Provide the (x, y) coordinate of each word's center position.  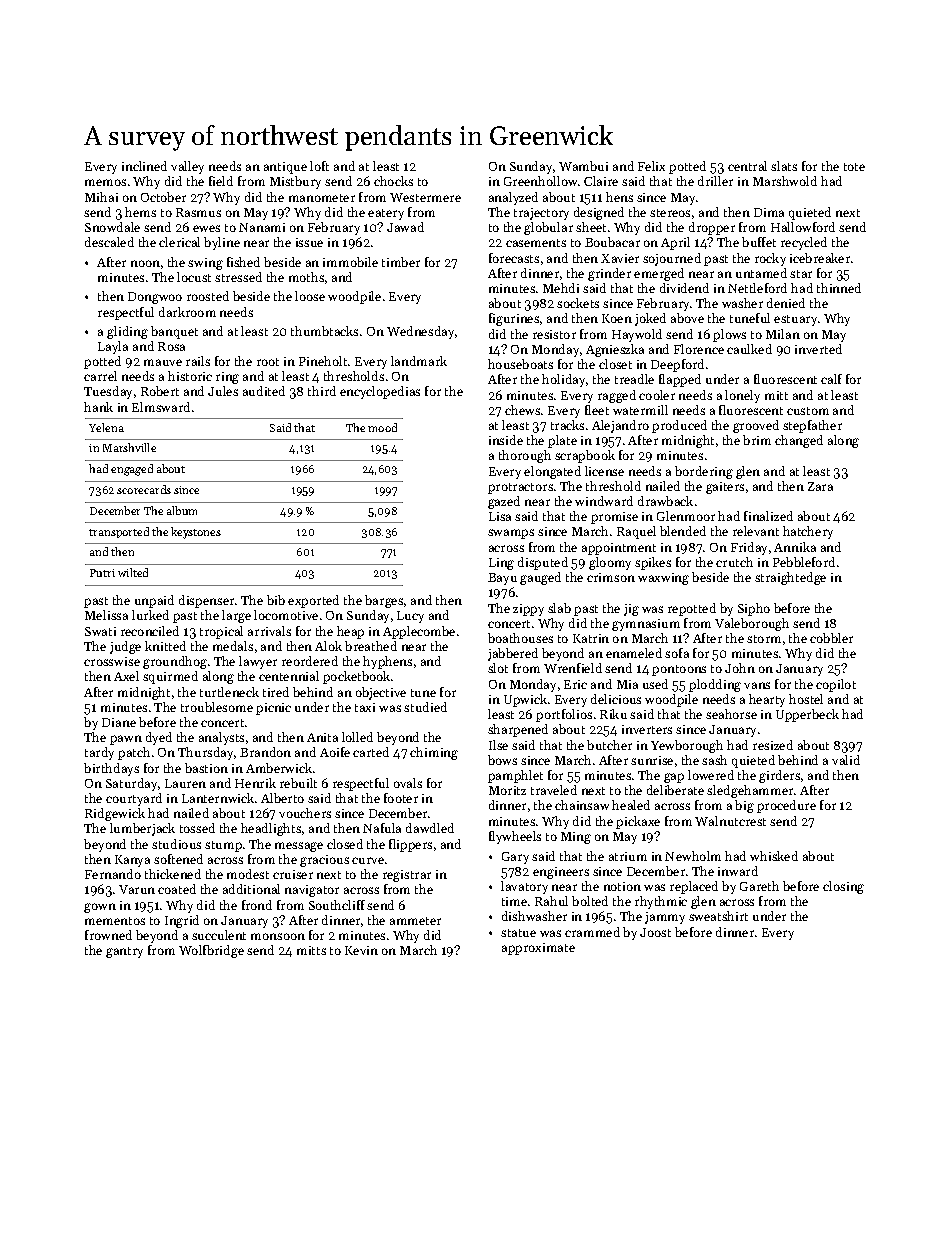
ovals (408, 783)
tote (854, 167)
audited (264, 391)
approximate (538, 949)
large (236, 616)
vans (757, 685)
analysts (221, 738)
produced (679, 426)
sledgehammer (750, 791)
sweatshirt (718, 916)
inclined (144, 166)
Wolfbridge (211, 951)
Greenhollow (540, 181)
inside (506, 440)
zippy (528, 610)
